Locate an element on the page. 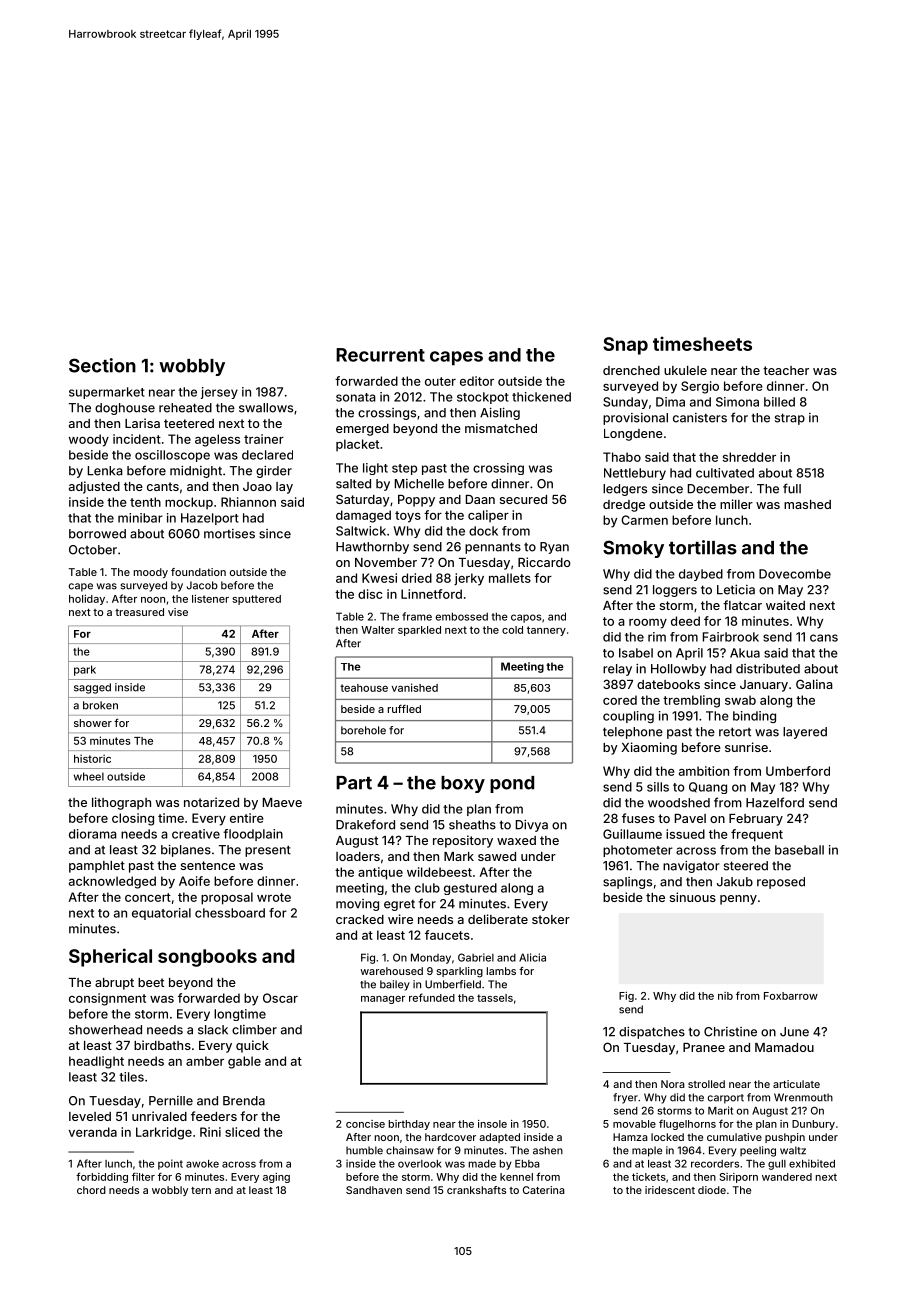  Snap is located at coordinates (625, 346).
